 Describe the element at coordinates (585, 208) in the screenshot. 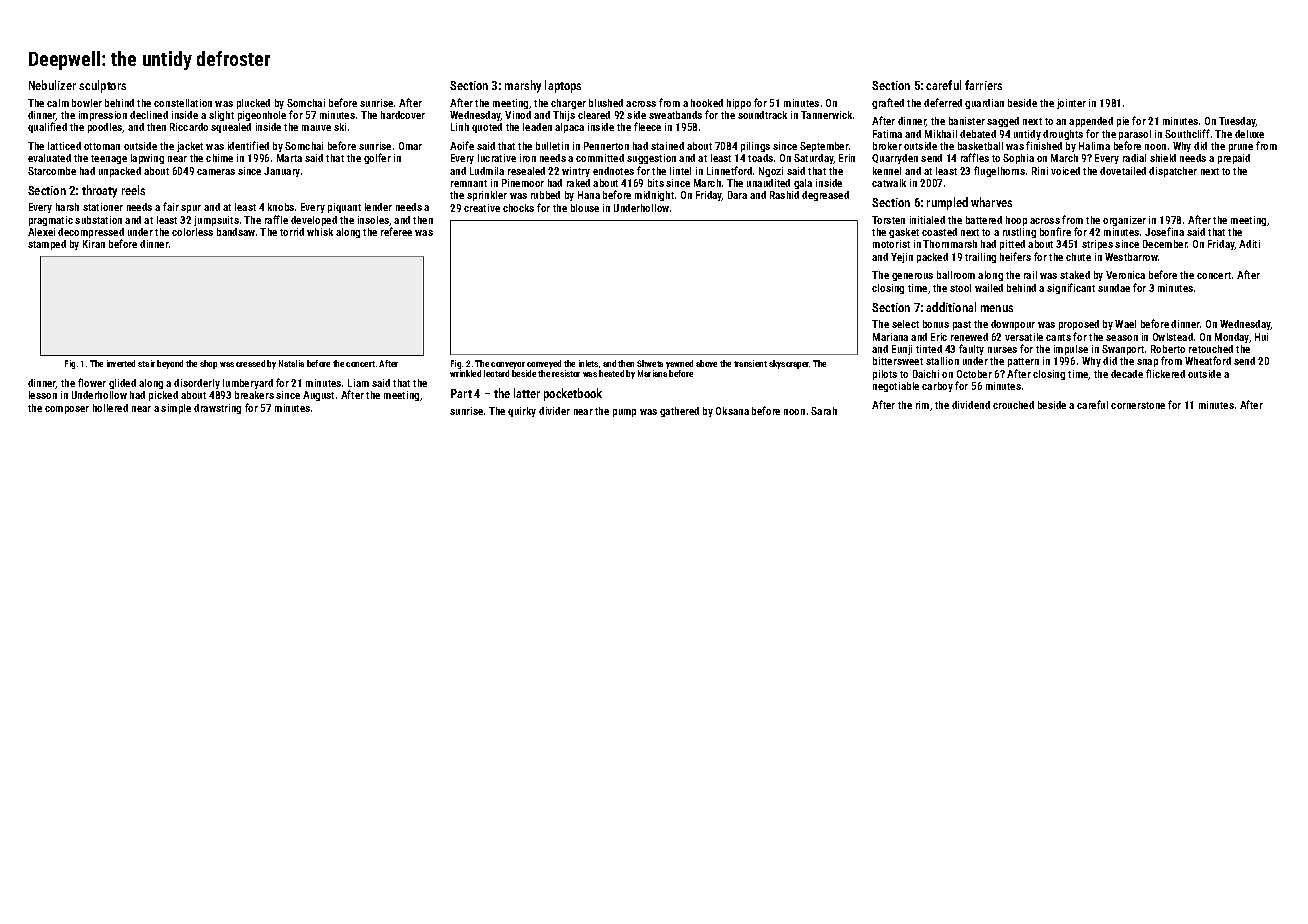

I see `blouse` at that location.
